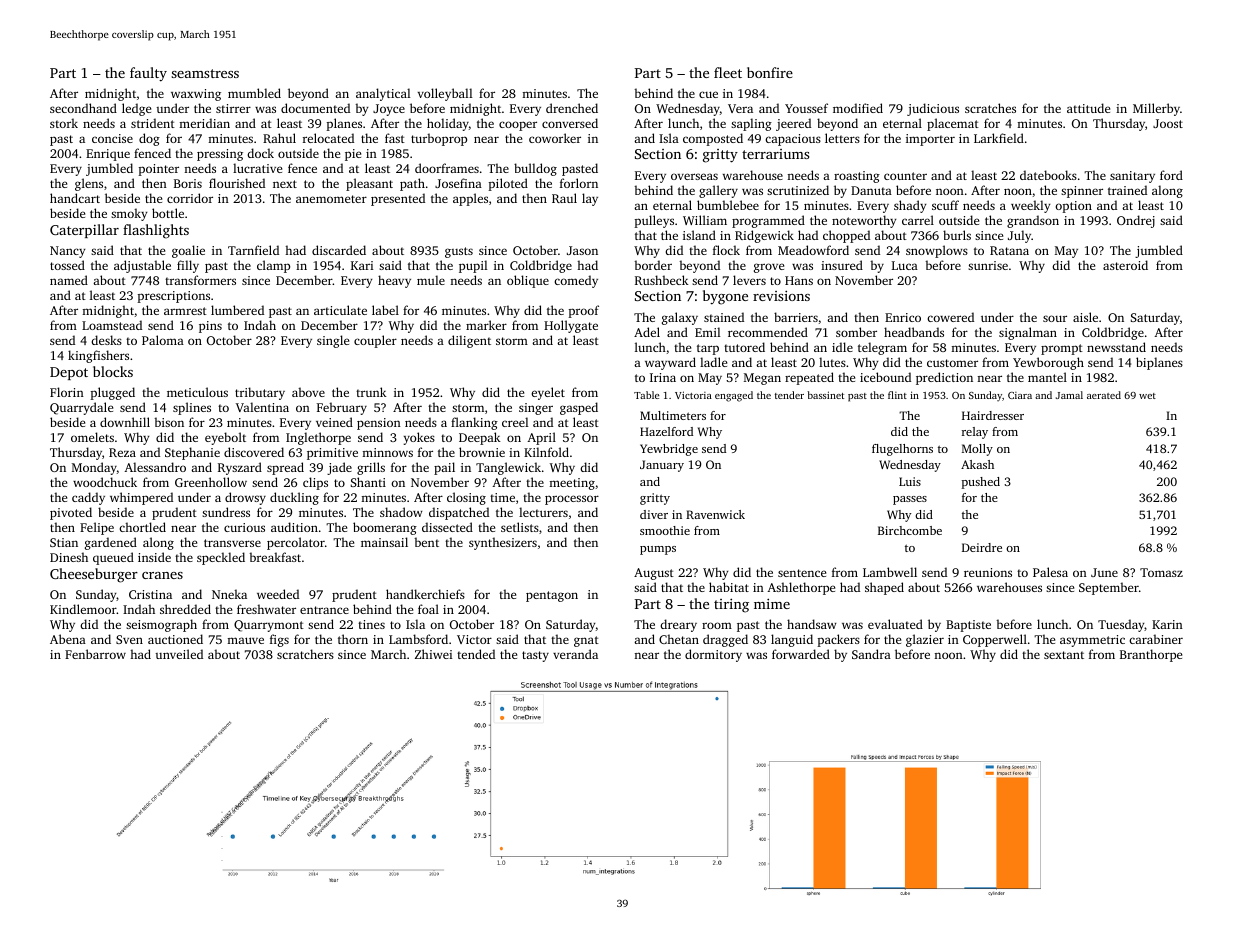  I want to click on Ravenwick, so click(715, 514).
